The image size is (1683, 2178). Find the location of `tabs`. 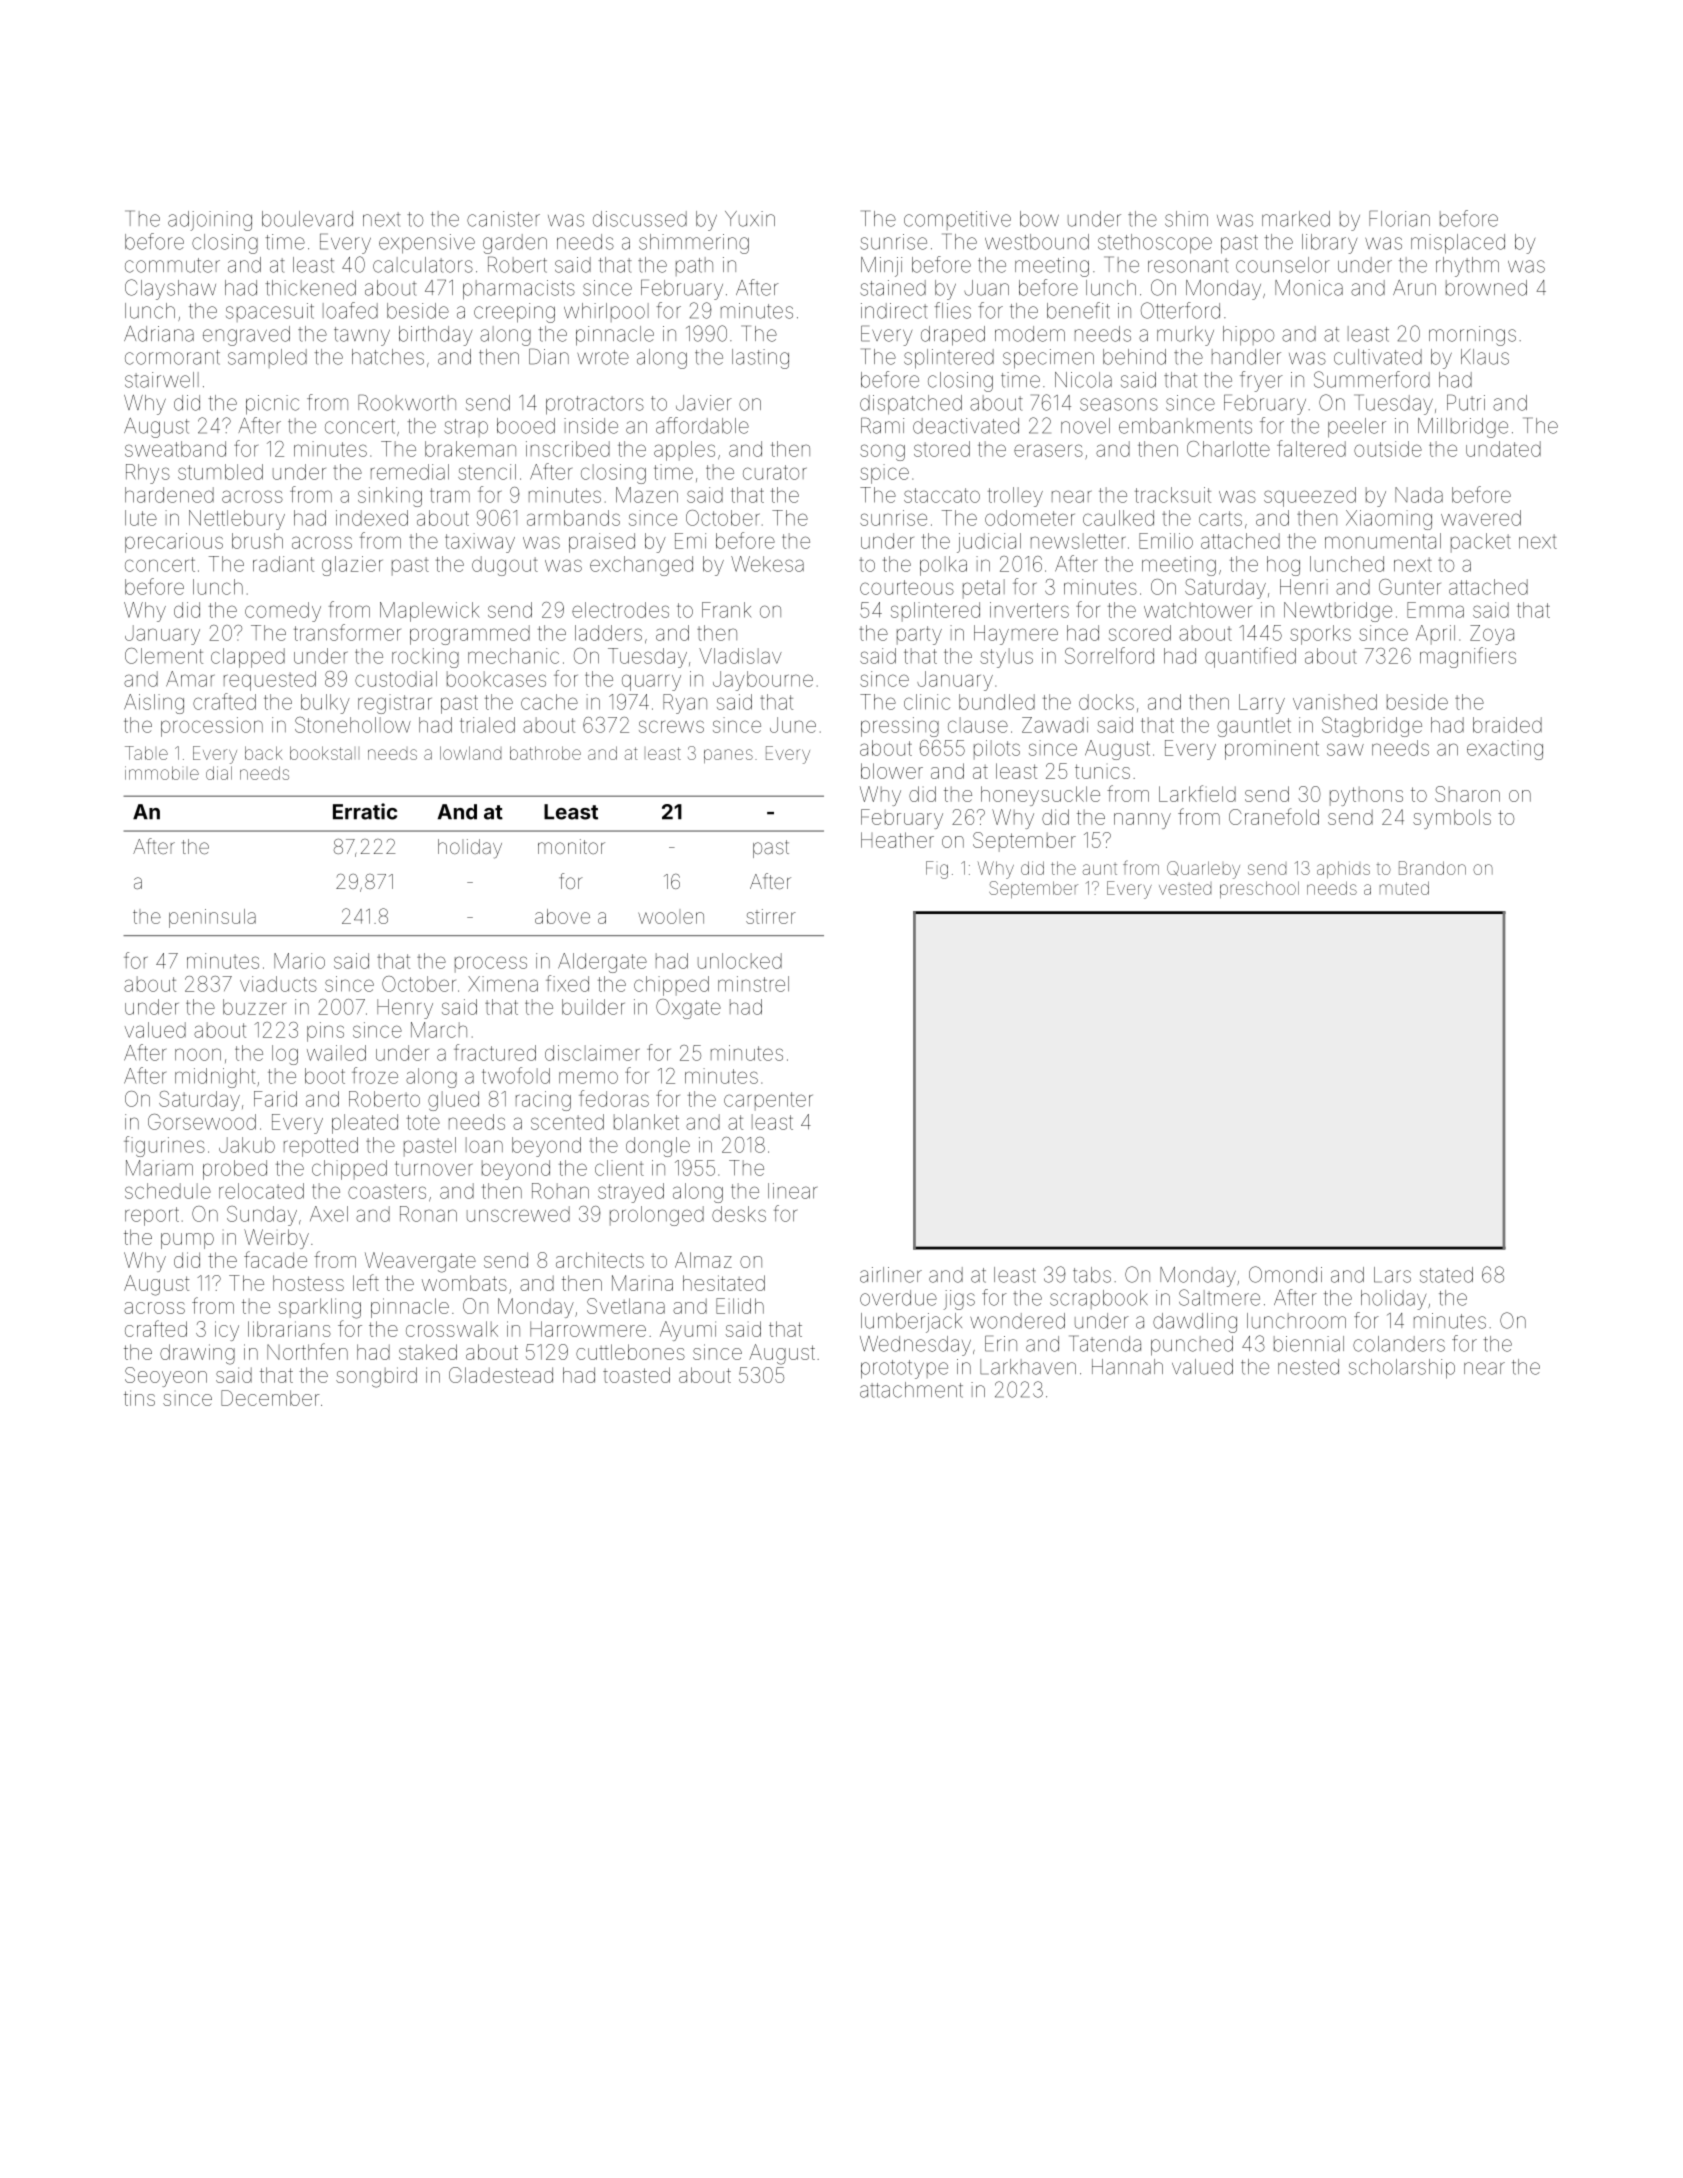

tabs is located at coordinates (1092, 1275).
